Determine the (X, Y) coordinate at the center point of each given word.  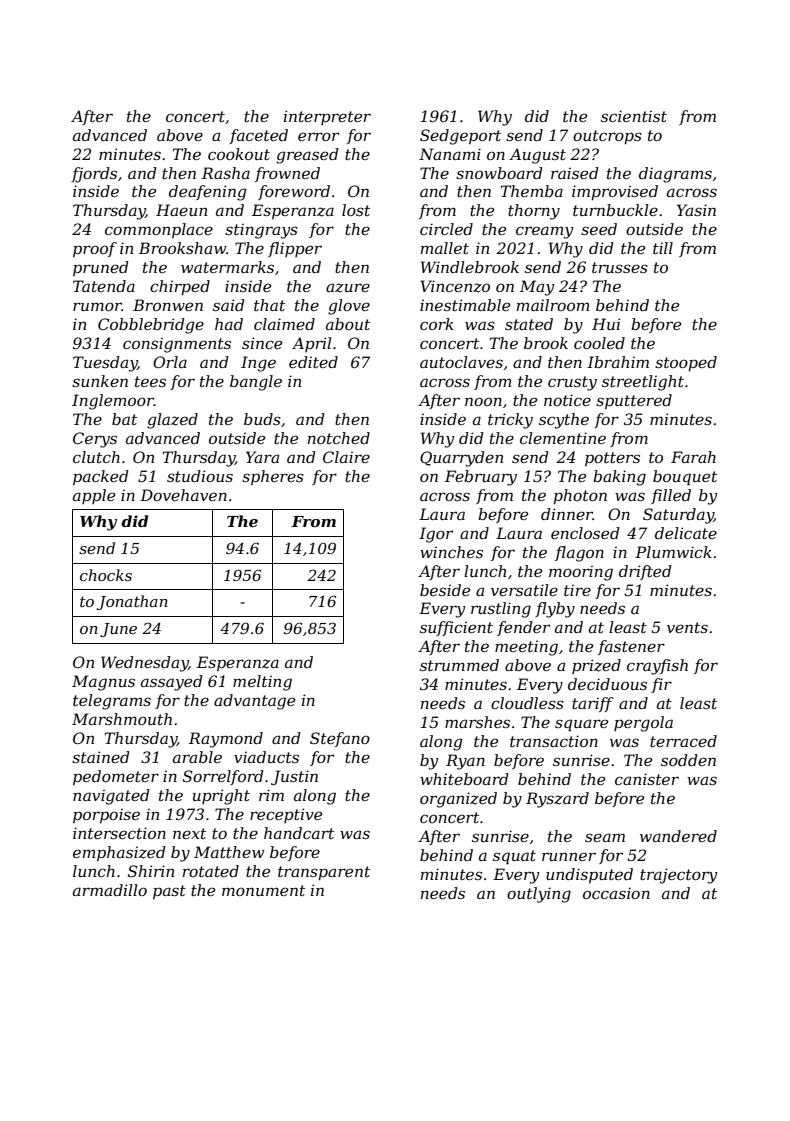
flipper (295, 249)
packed (101, 477)
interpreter (327, 117)
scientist (634, 116)
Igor (436, 535)
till (663, 248)
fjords (94, 175)
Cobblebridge (151, 326)
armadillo (110, 890)
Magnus (103, 683)
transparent (324, 873)
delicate (686, 533)
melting (262, 683)
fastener (631, 647)
